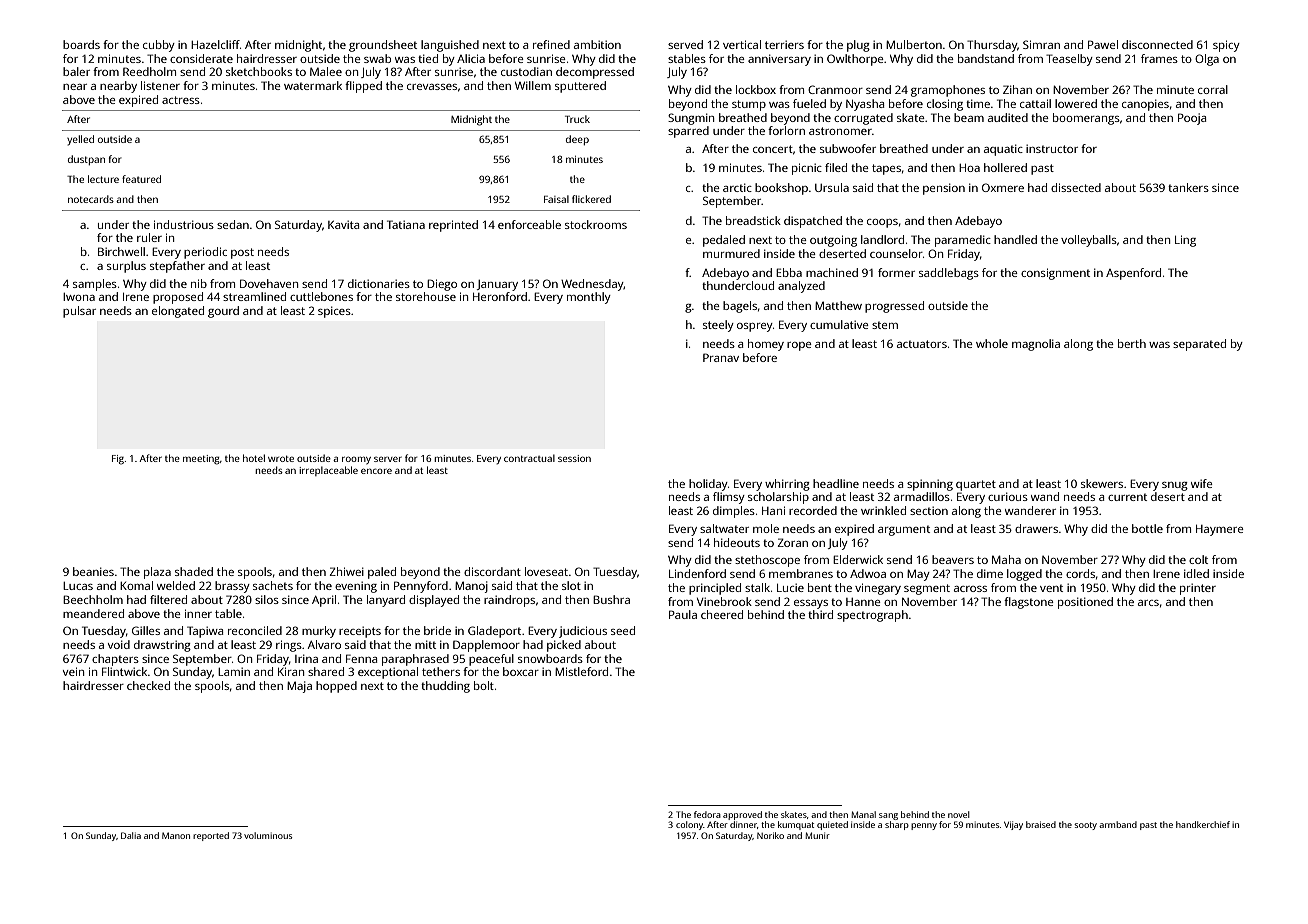 This screenshot has height=924, width=1308. What do you see at coordinates (211, 836) in the screenshot?
I see `reported` at bounding box center [211, 836].
